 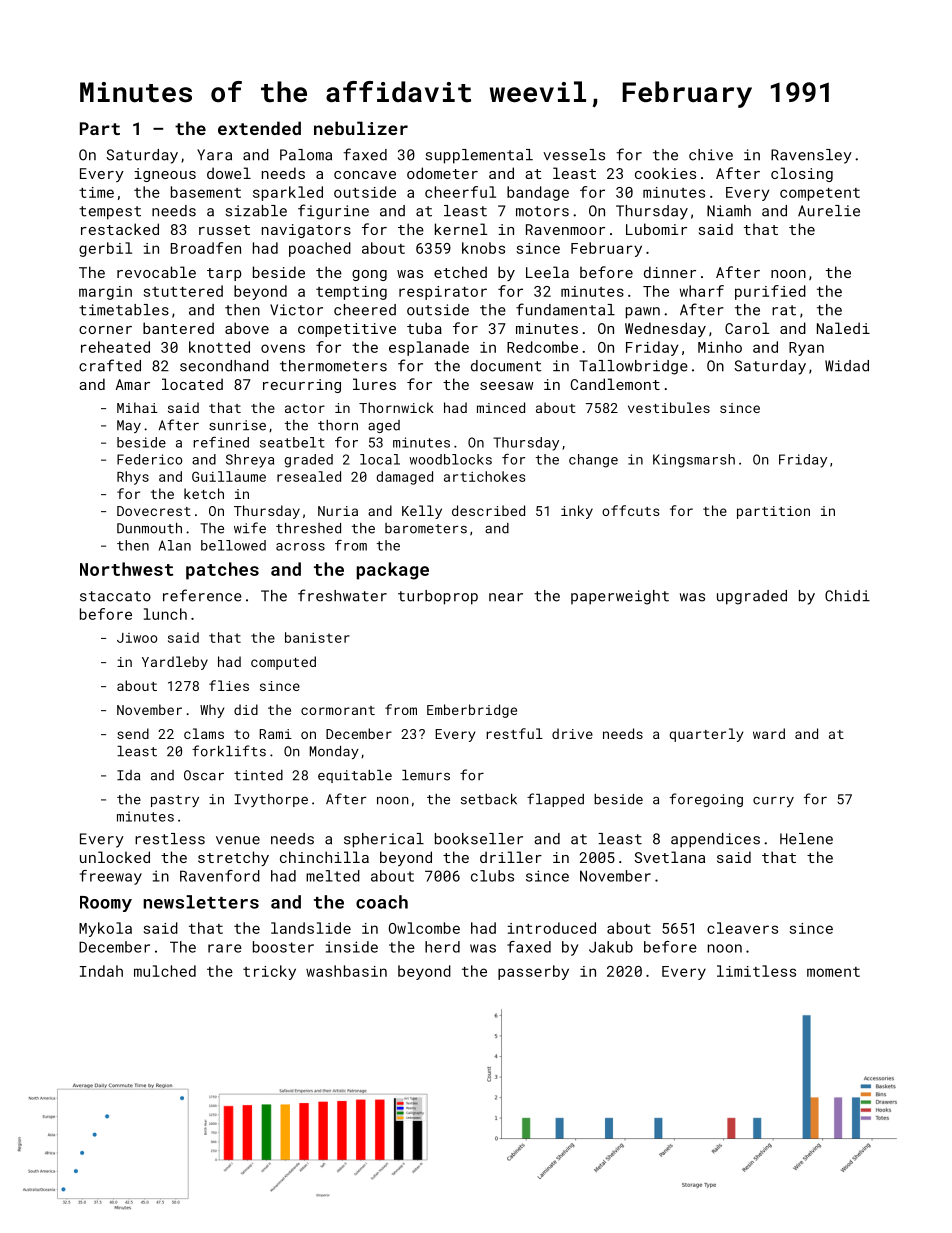 What do you see at coordinates (361, 128) in the document?
I see `nebulizer` at bounding box center [361, 128].
